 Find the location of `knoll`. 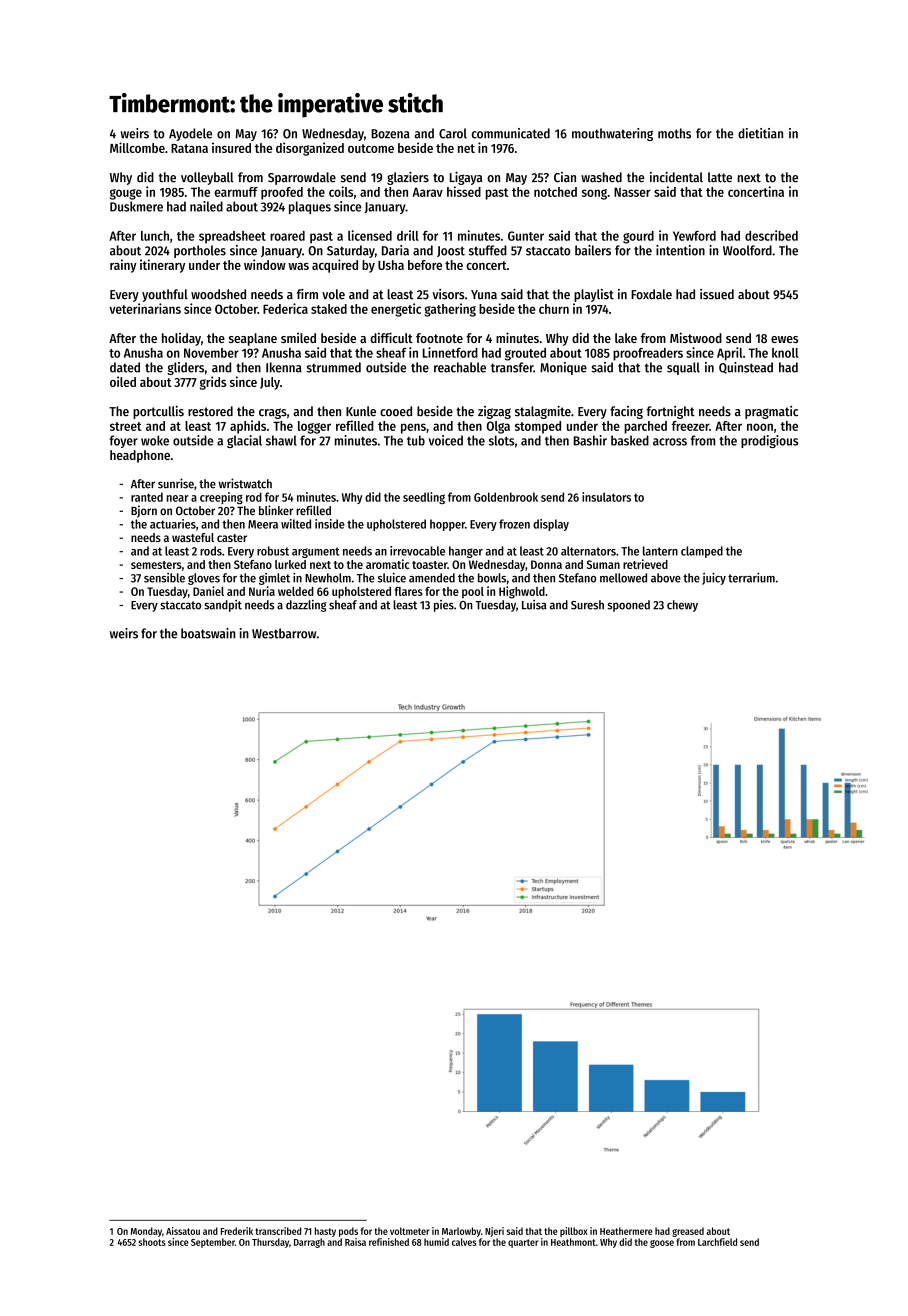

knoll is located at coordinates (785, 353).
